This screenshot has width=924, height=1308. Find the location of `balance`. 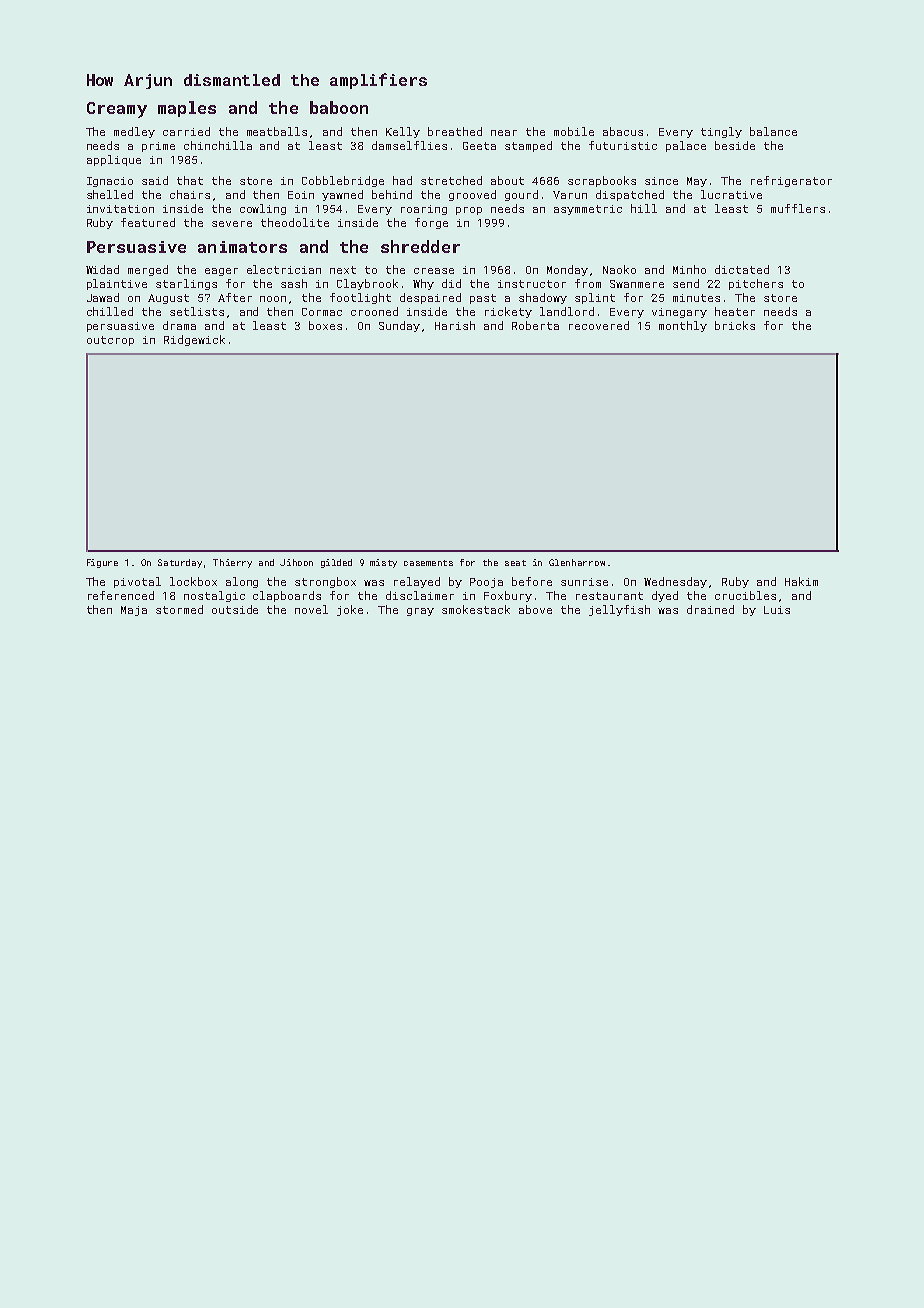

balance is located at coordinates (773, 131).
